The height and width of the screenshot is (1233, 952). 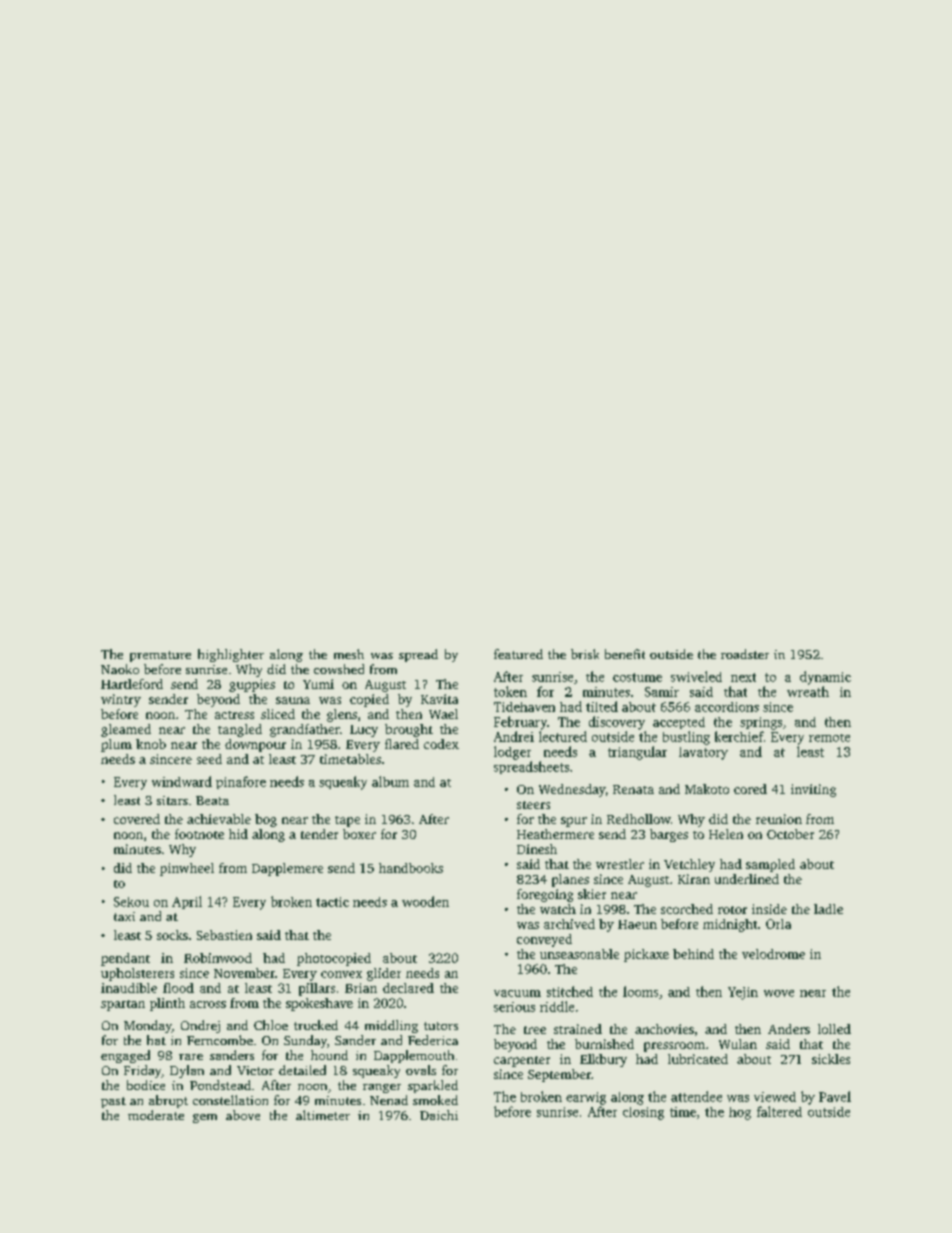 What do you see at coordinates (585, 654) in the screenshot?
I see `brisk` at bounding box center [585, 654].
